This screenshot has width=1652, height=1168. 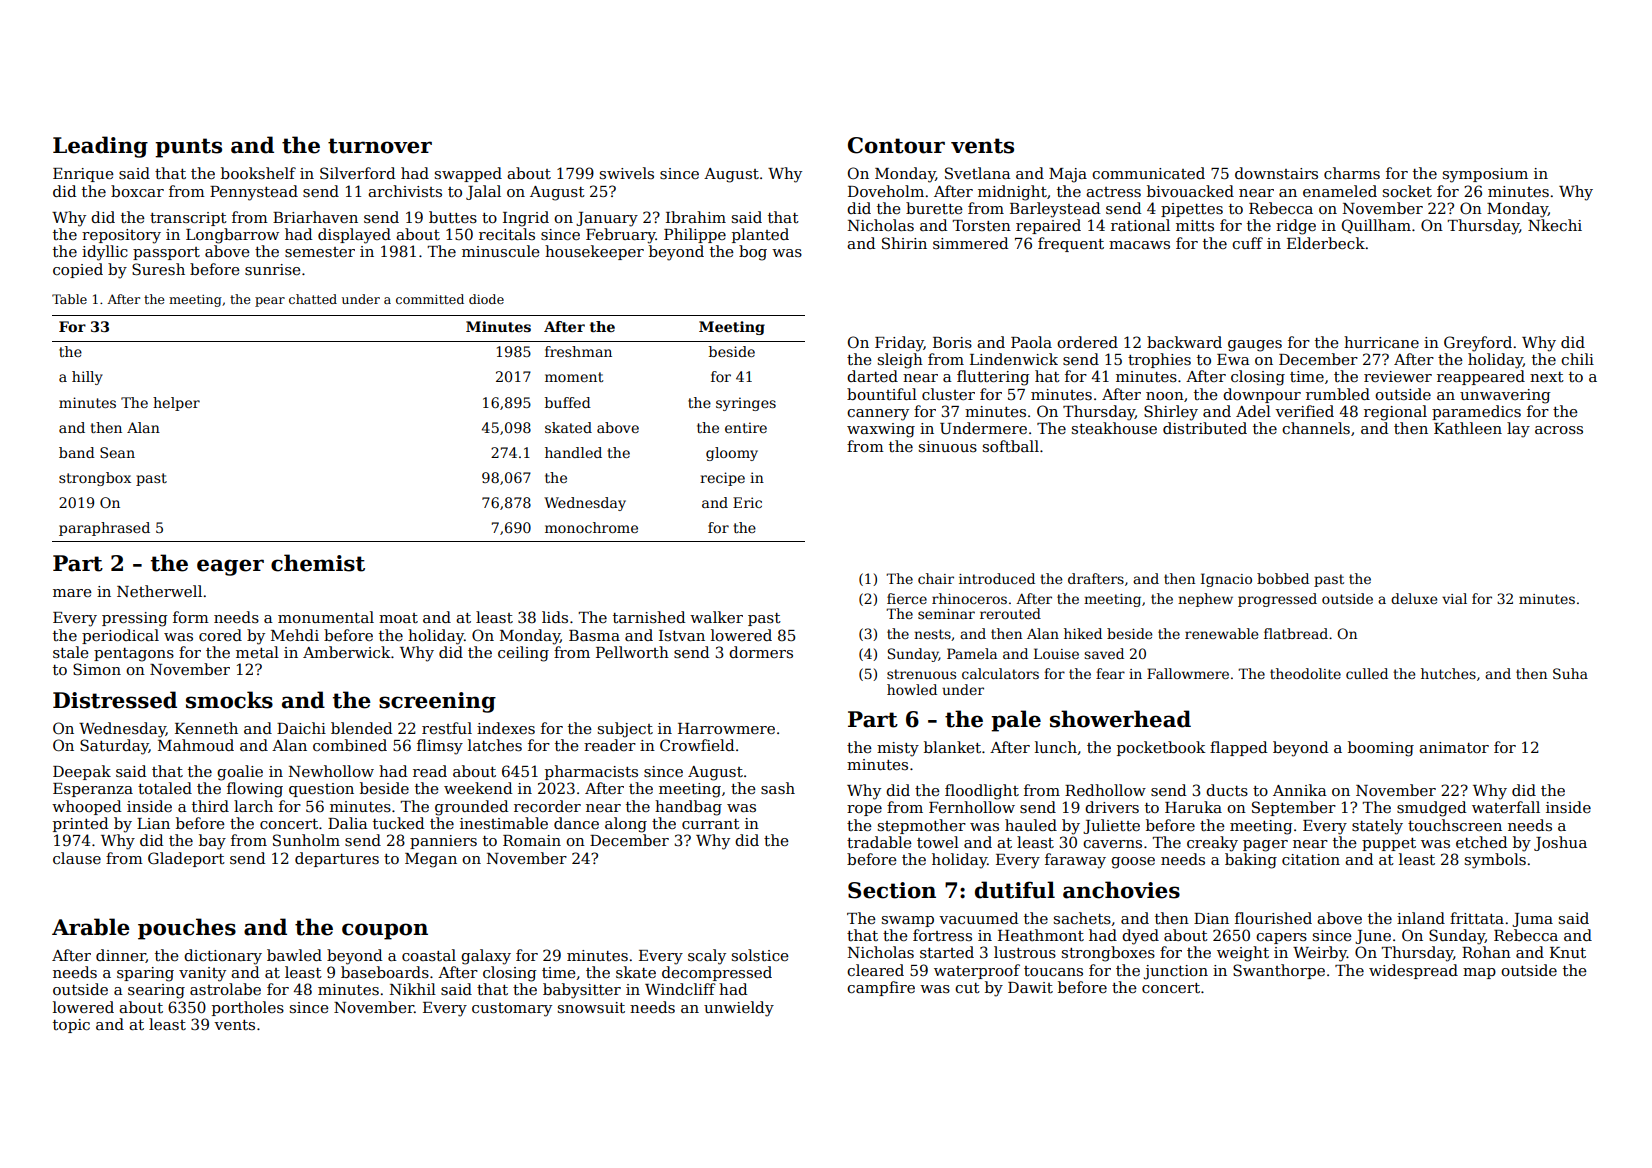 I want to click on Pellworth, so click(x=632, y=652).
